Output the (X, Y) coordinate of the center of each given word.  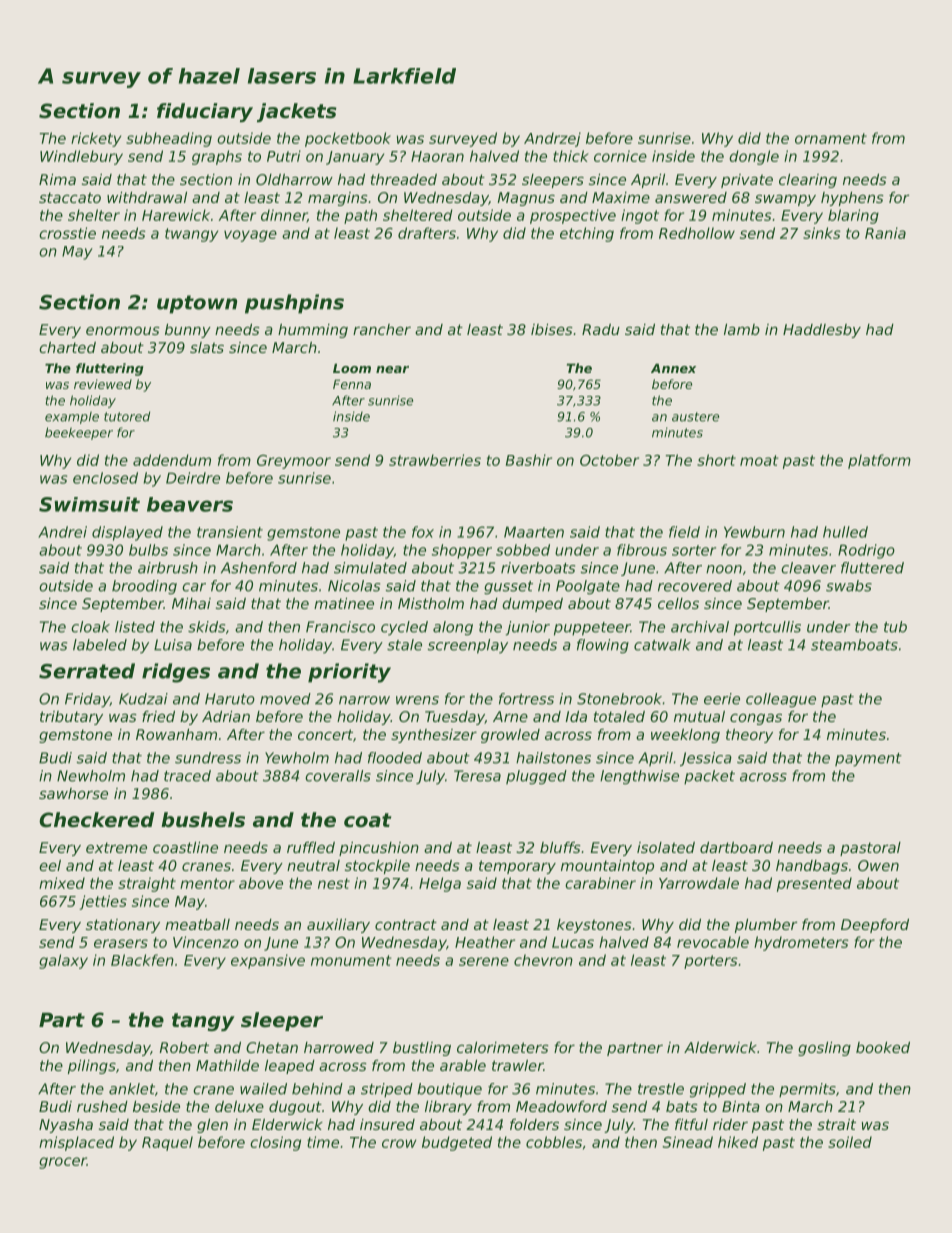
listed (135, 627)
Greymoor (294, 462)
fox (423, 532)
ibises (552, 329)
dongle (754, 157)
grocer (63, 1163)
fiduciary (205, 112)
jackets (297, 112)
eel (50, 865)
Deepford (875, 926)
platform (879, 461)
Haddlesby (822, 331)
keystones (594, 926)
